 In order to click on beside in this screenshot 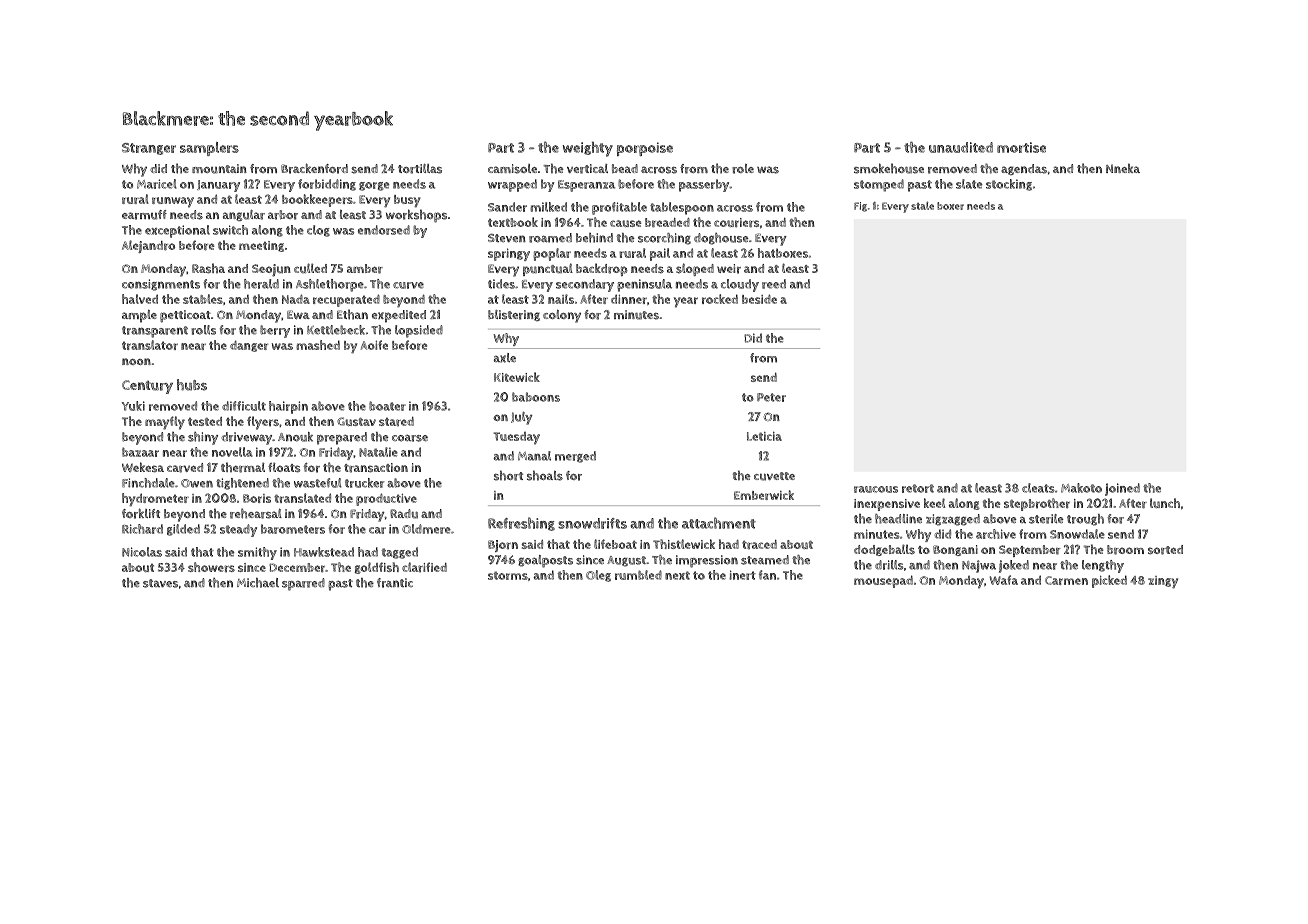, I will do `click(759, 299)`.
